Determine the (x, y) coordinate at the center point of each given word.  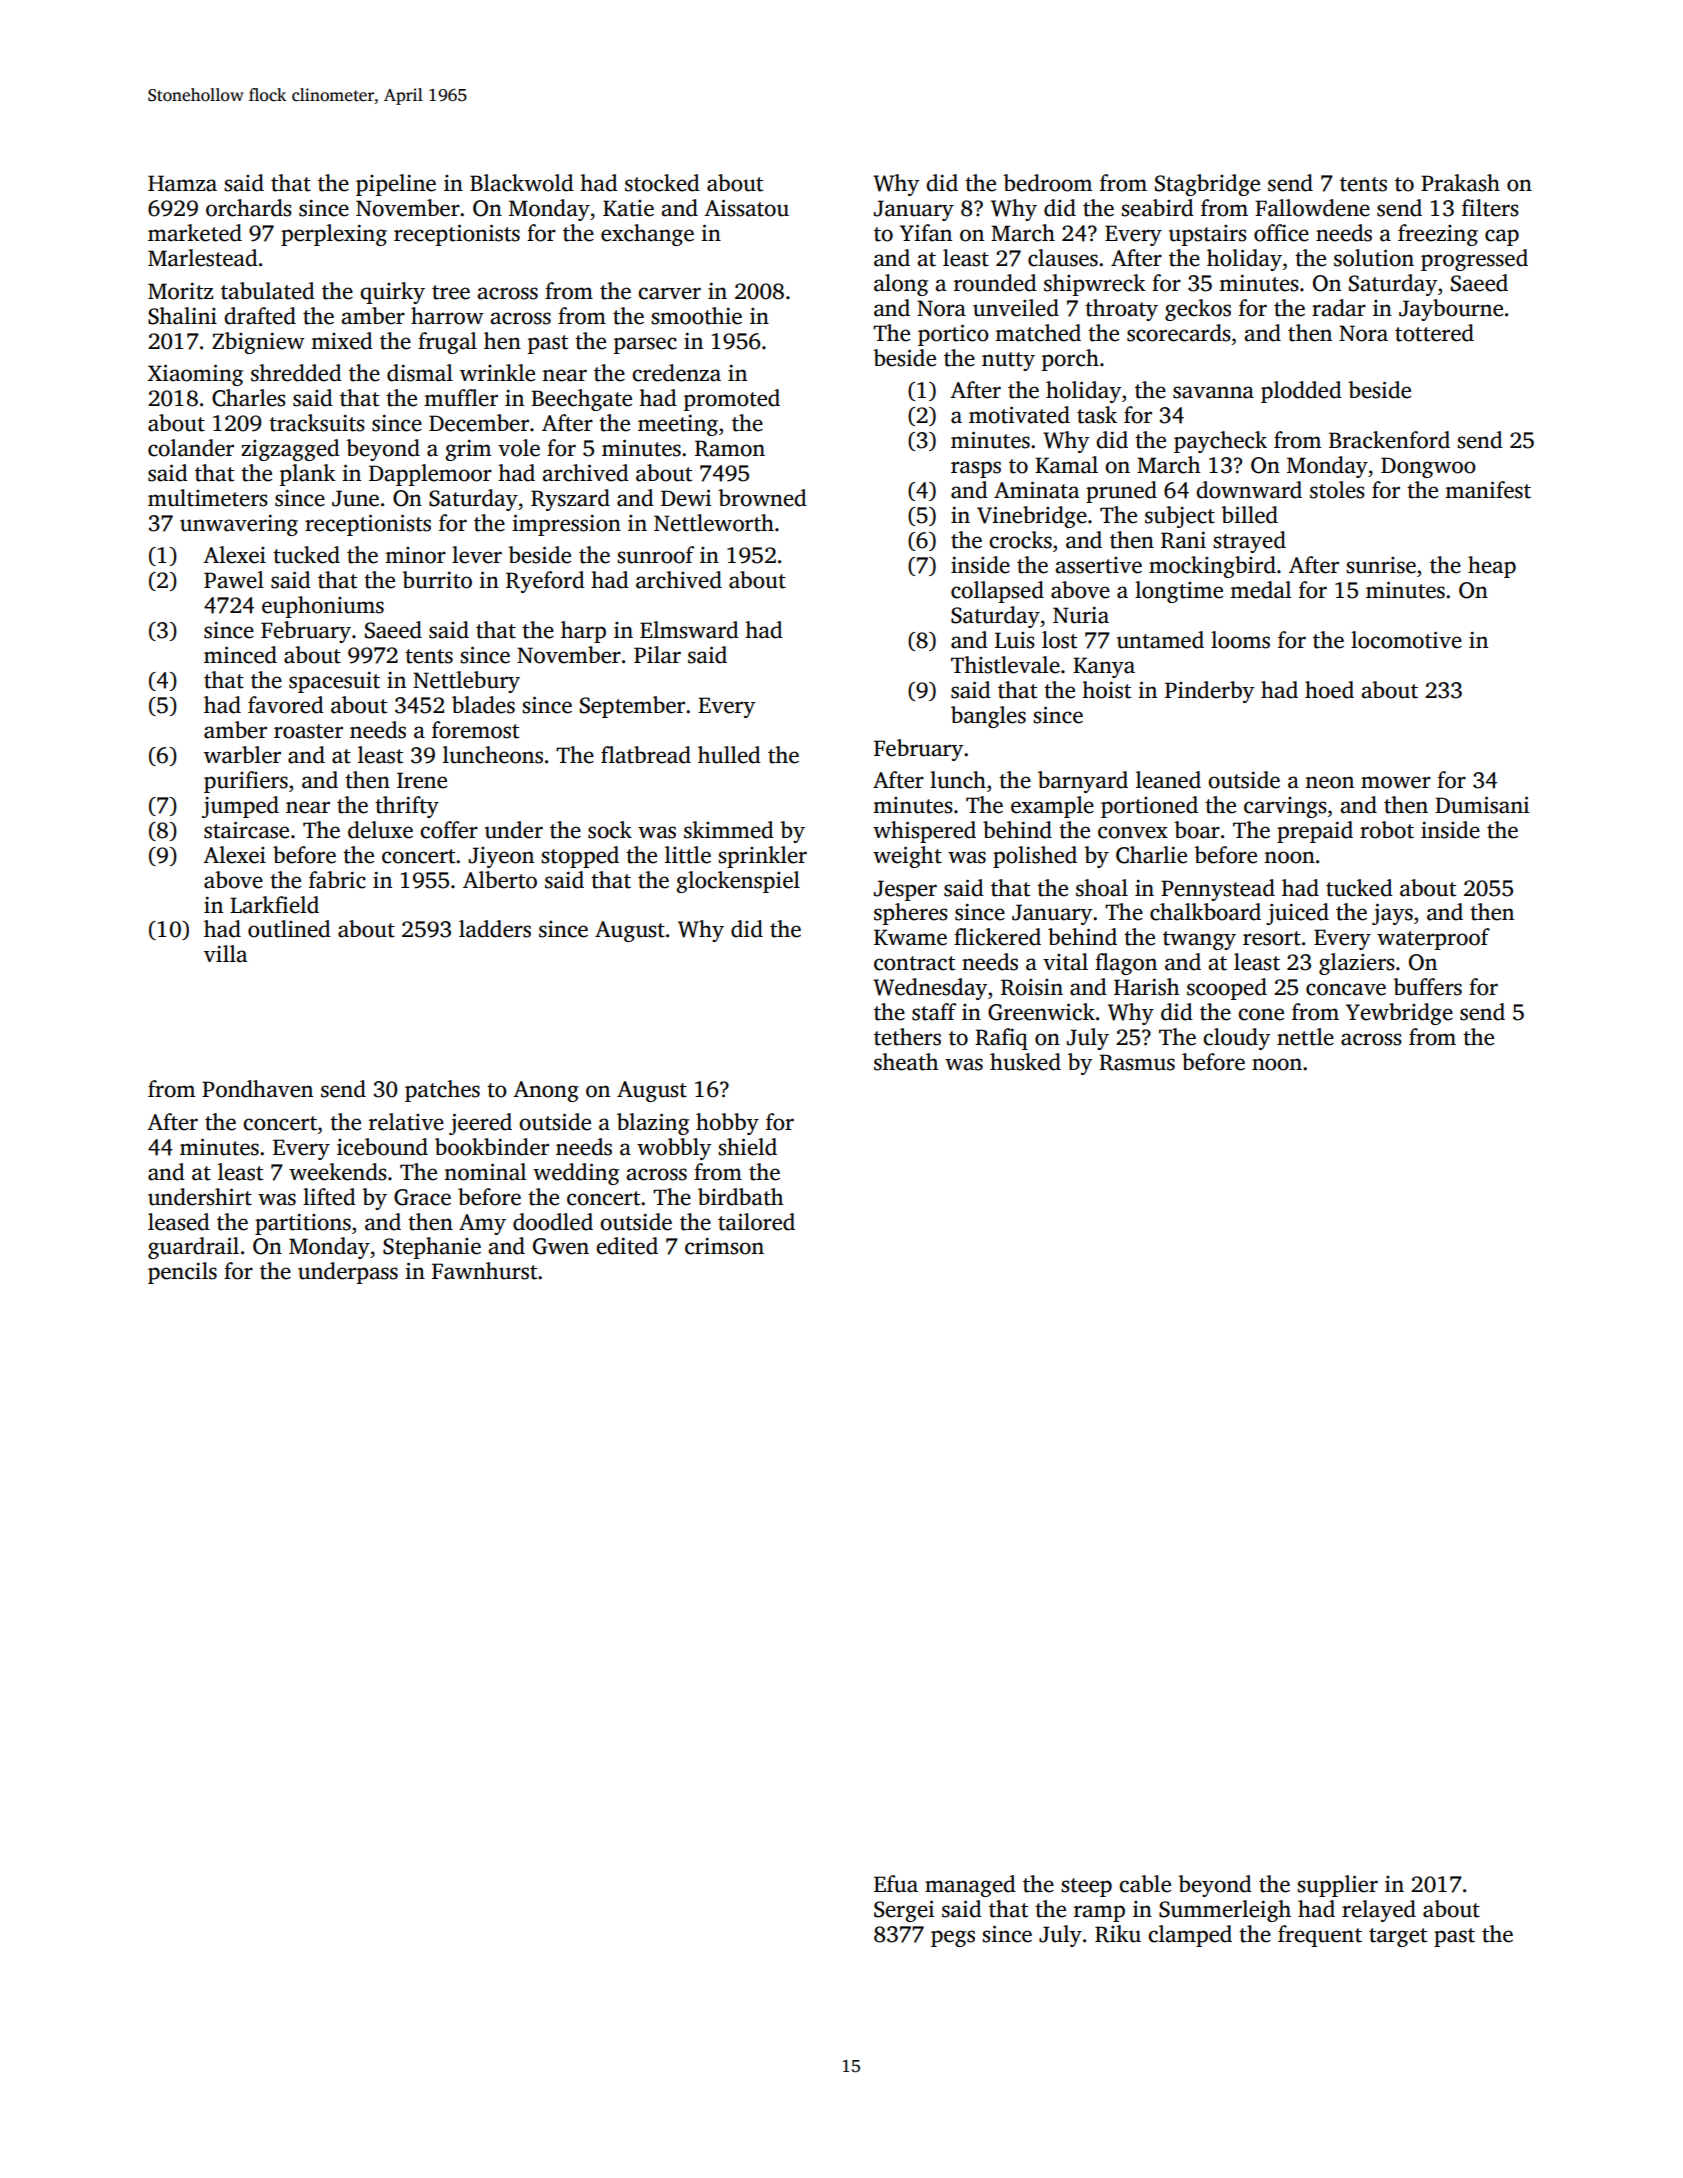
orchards (249, 208)
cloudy (1236, 1039)
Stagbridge (1207, 185)
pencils (182, 1273)
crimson (724, 1246)
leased (179, 1222)
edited (627, 1246)
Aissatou (746, 208)
